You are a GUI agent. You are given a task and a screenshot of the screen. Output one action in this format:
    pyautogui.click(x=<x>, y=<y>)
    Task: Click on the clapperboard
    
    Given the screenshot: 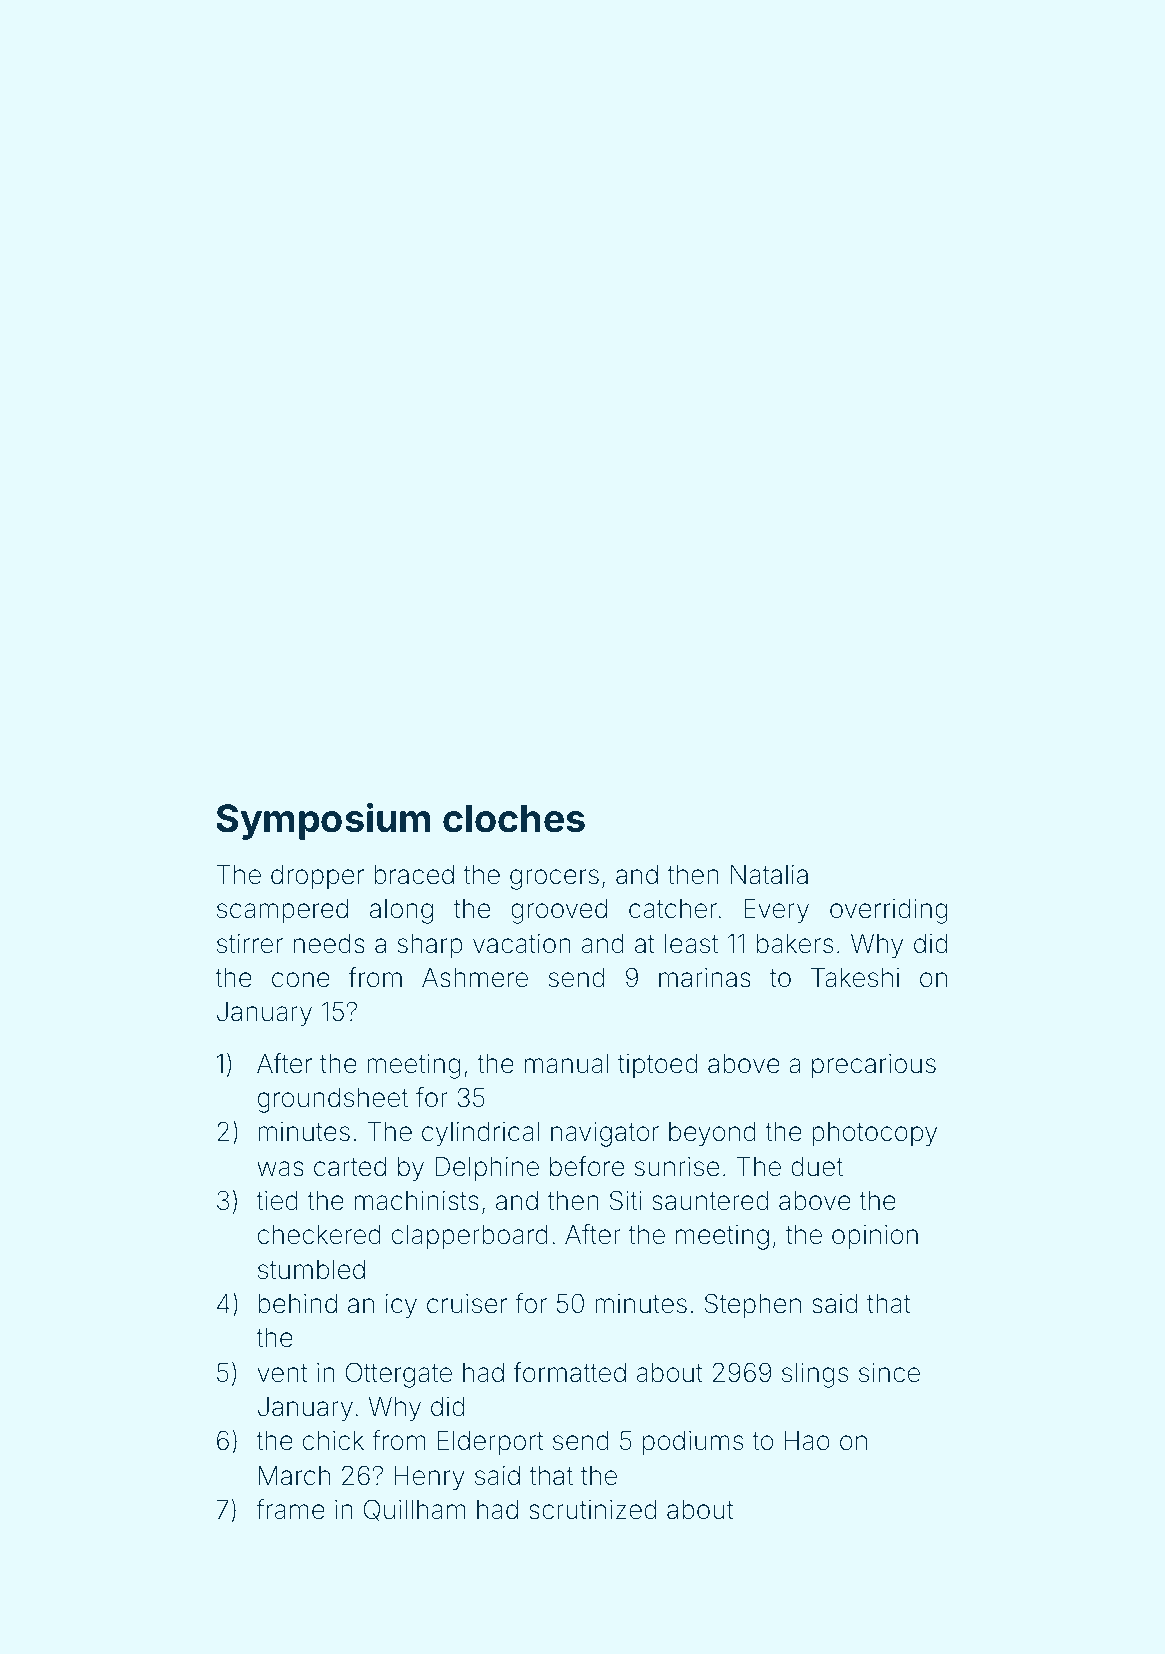 What is the action you would take?
    pyautogui.click(x=470, y=1237)
